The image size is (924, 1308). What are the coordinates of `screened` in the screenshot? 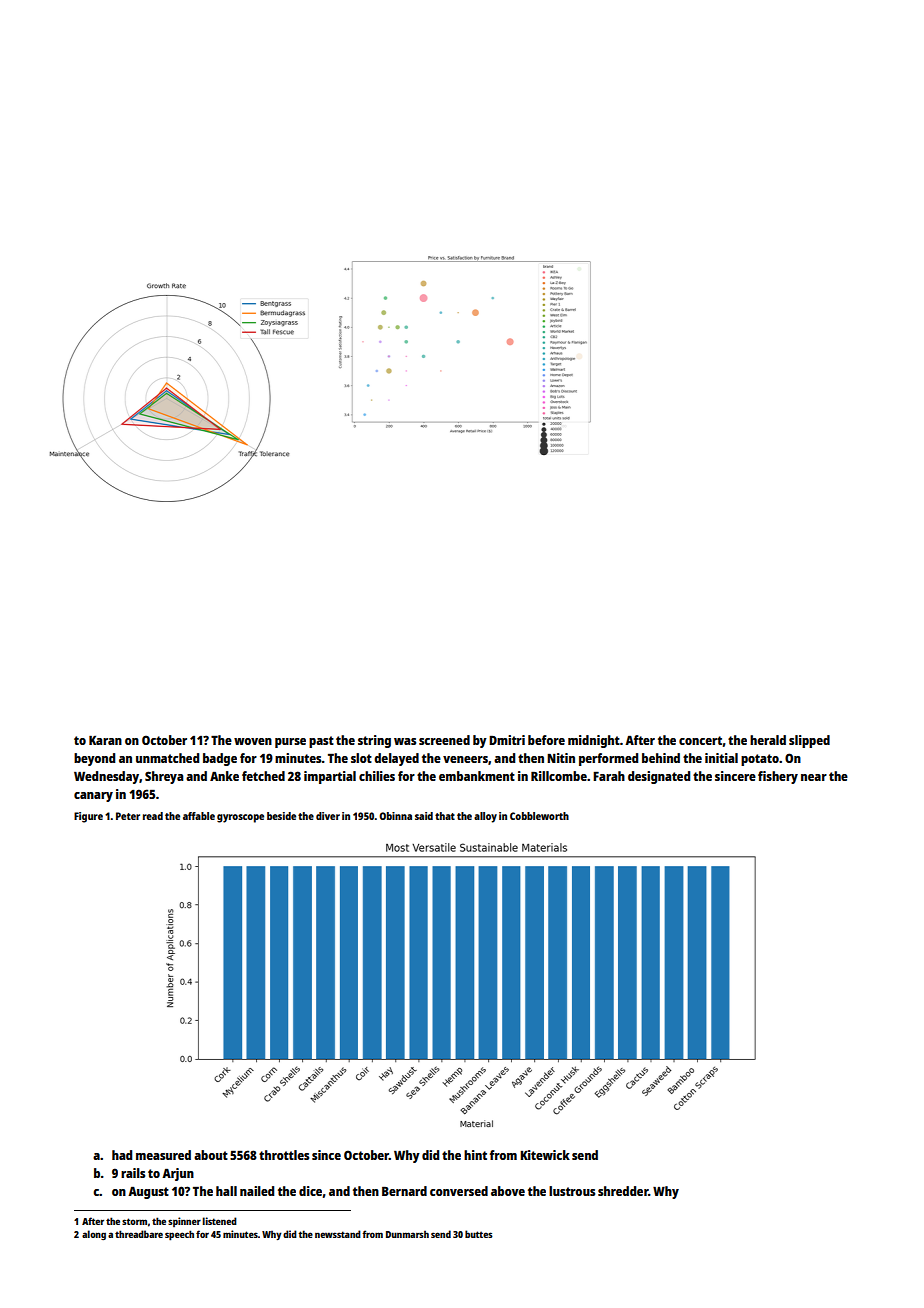 It's located at (444, 740).
